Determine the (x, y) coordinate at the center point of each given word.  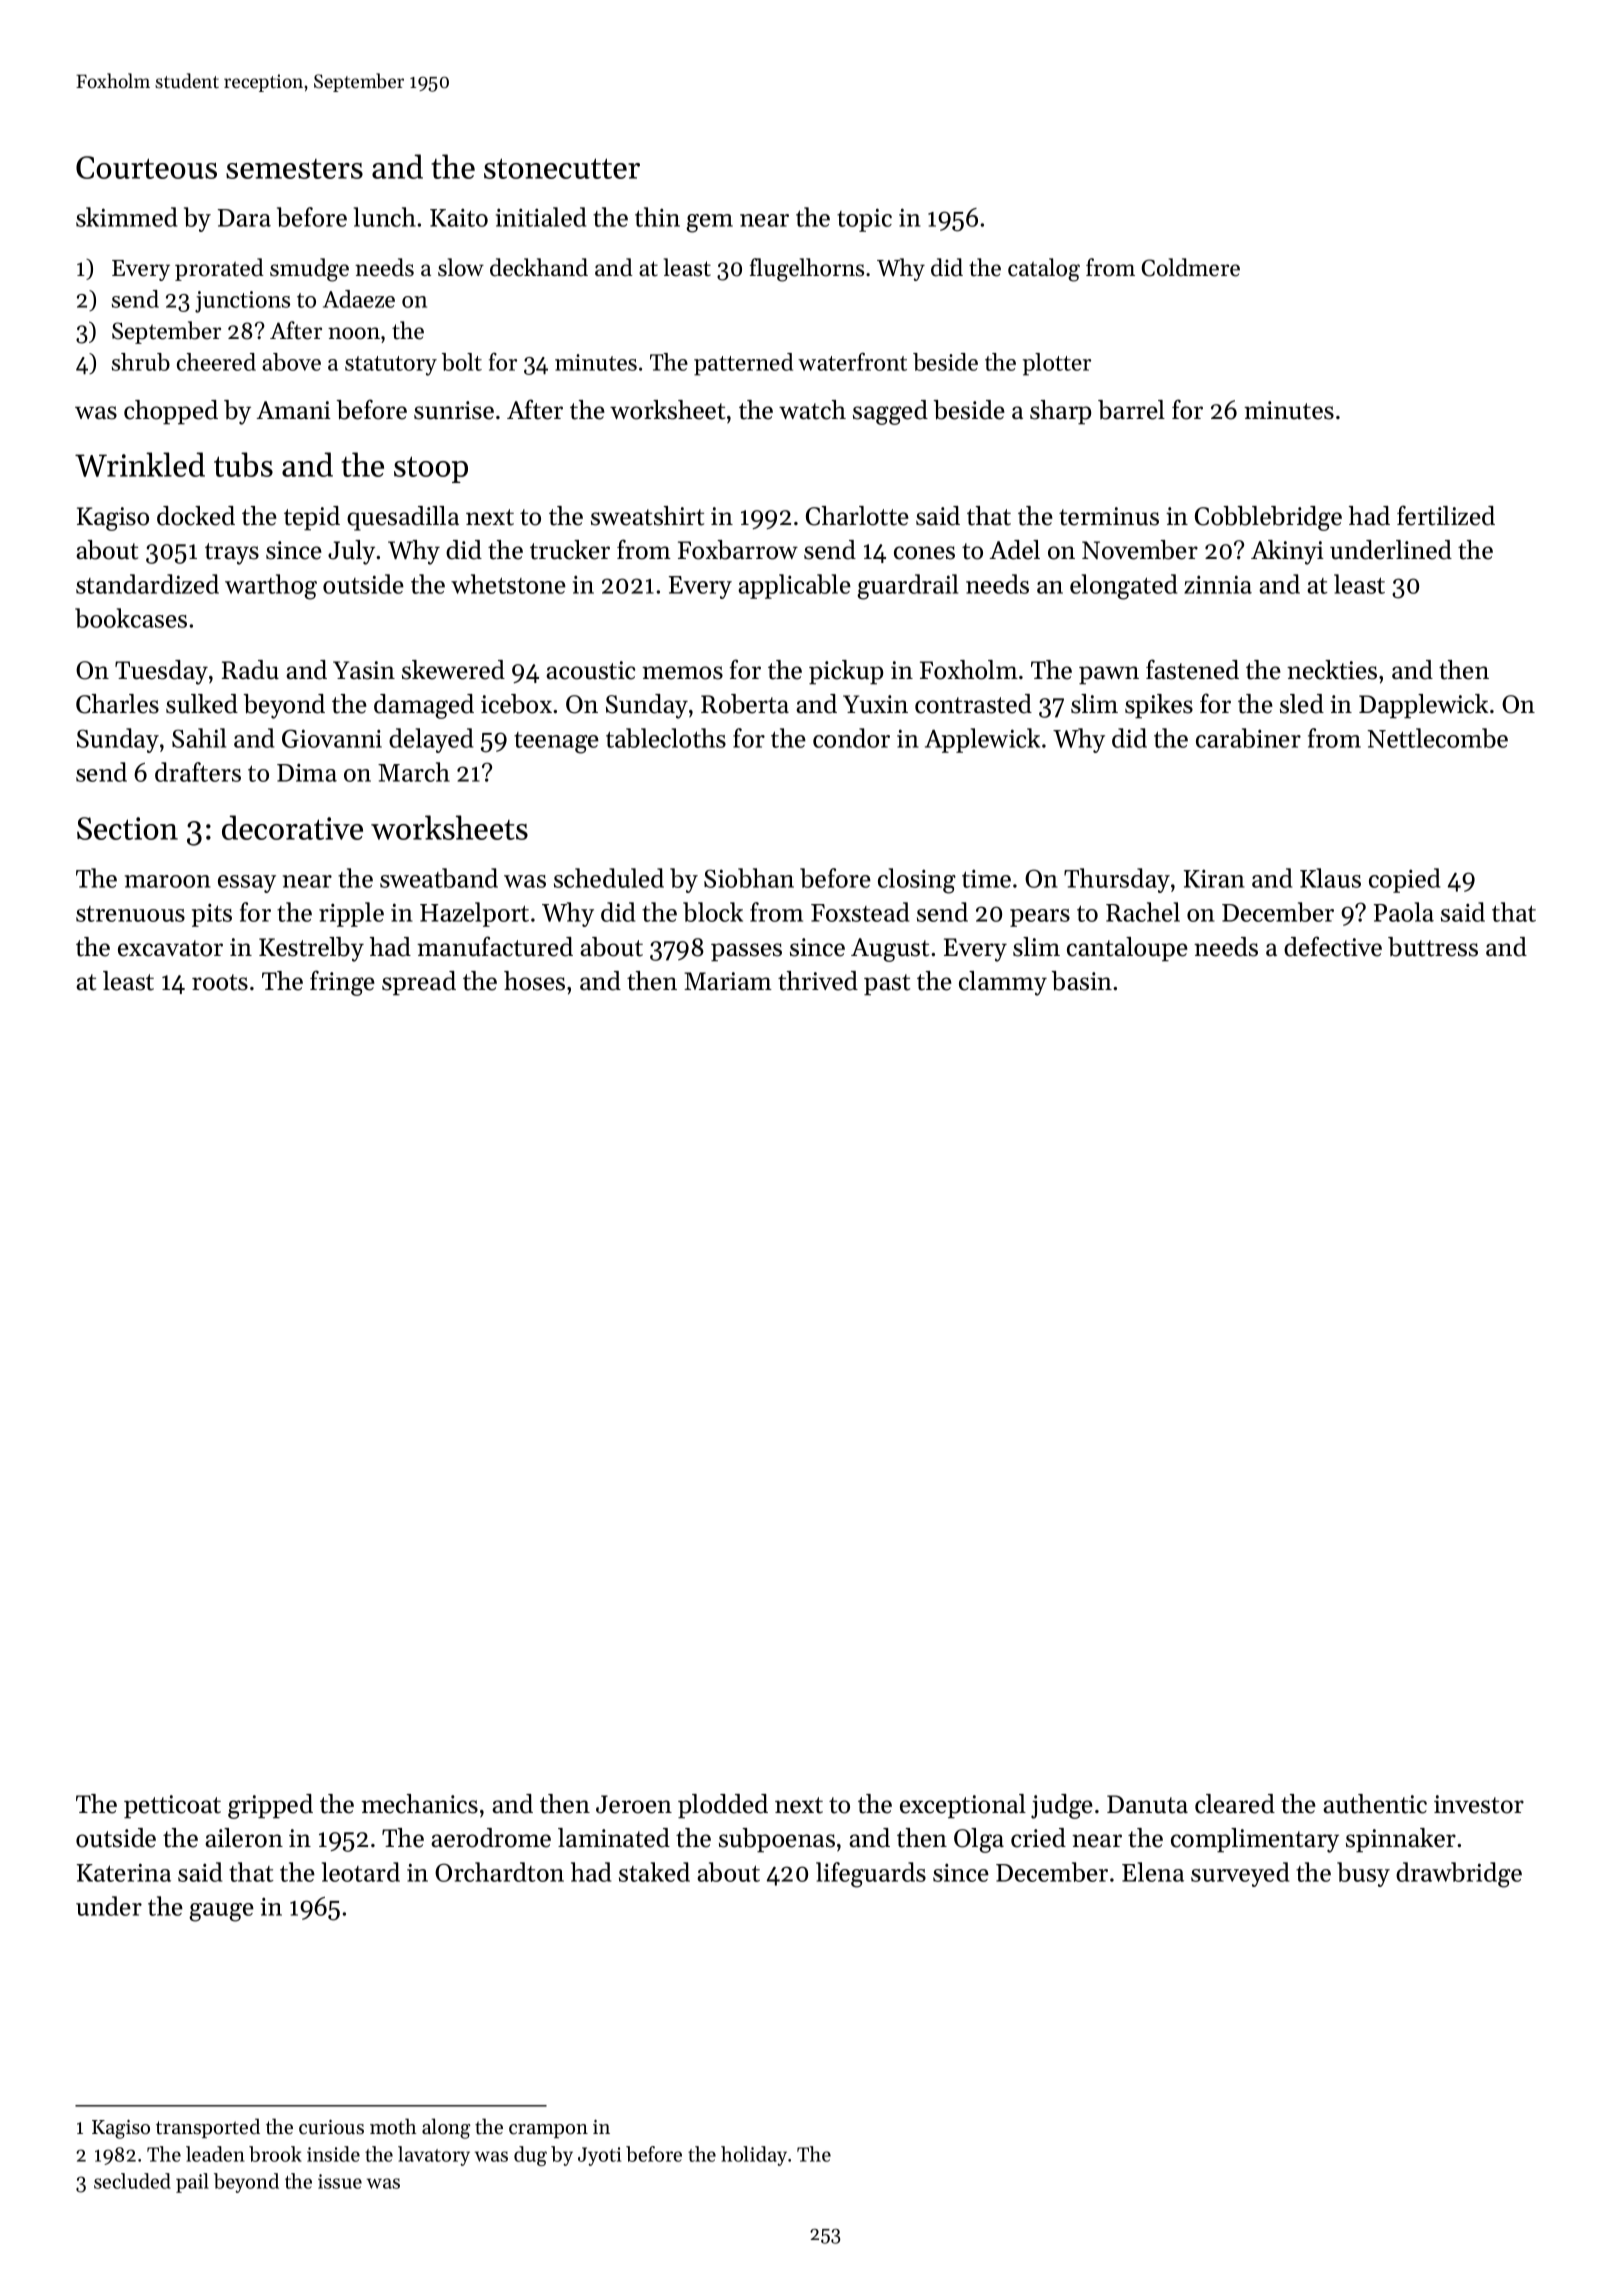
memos (682, 673)
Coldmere (1191, 267)
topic (864, 220)
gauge (221, 1912)
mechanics (419, 1804)
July (351, 552)
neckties (1332, 670)
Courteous (146, 167)
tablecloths (666, 738)
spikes (1159, 706)
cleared (1235, 1804)
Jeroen (634, 1804)
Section (127, 828)
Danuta (1147, 1804)
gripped (270, 1806)
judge (1062, 1806)
